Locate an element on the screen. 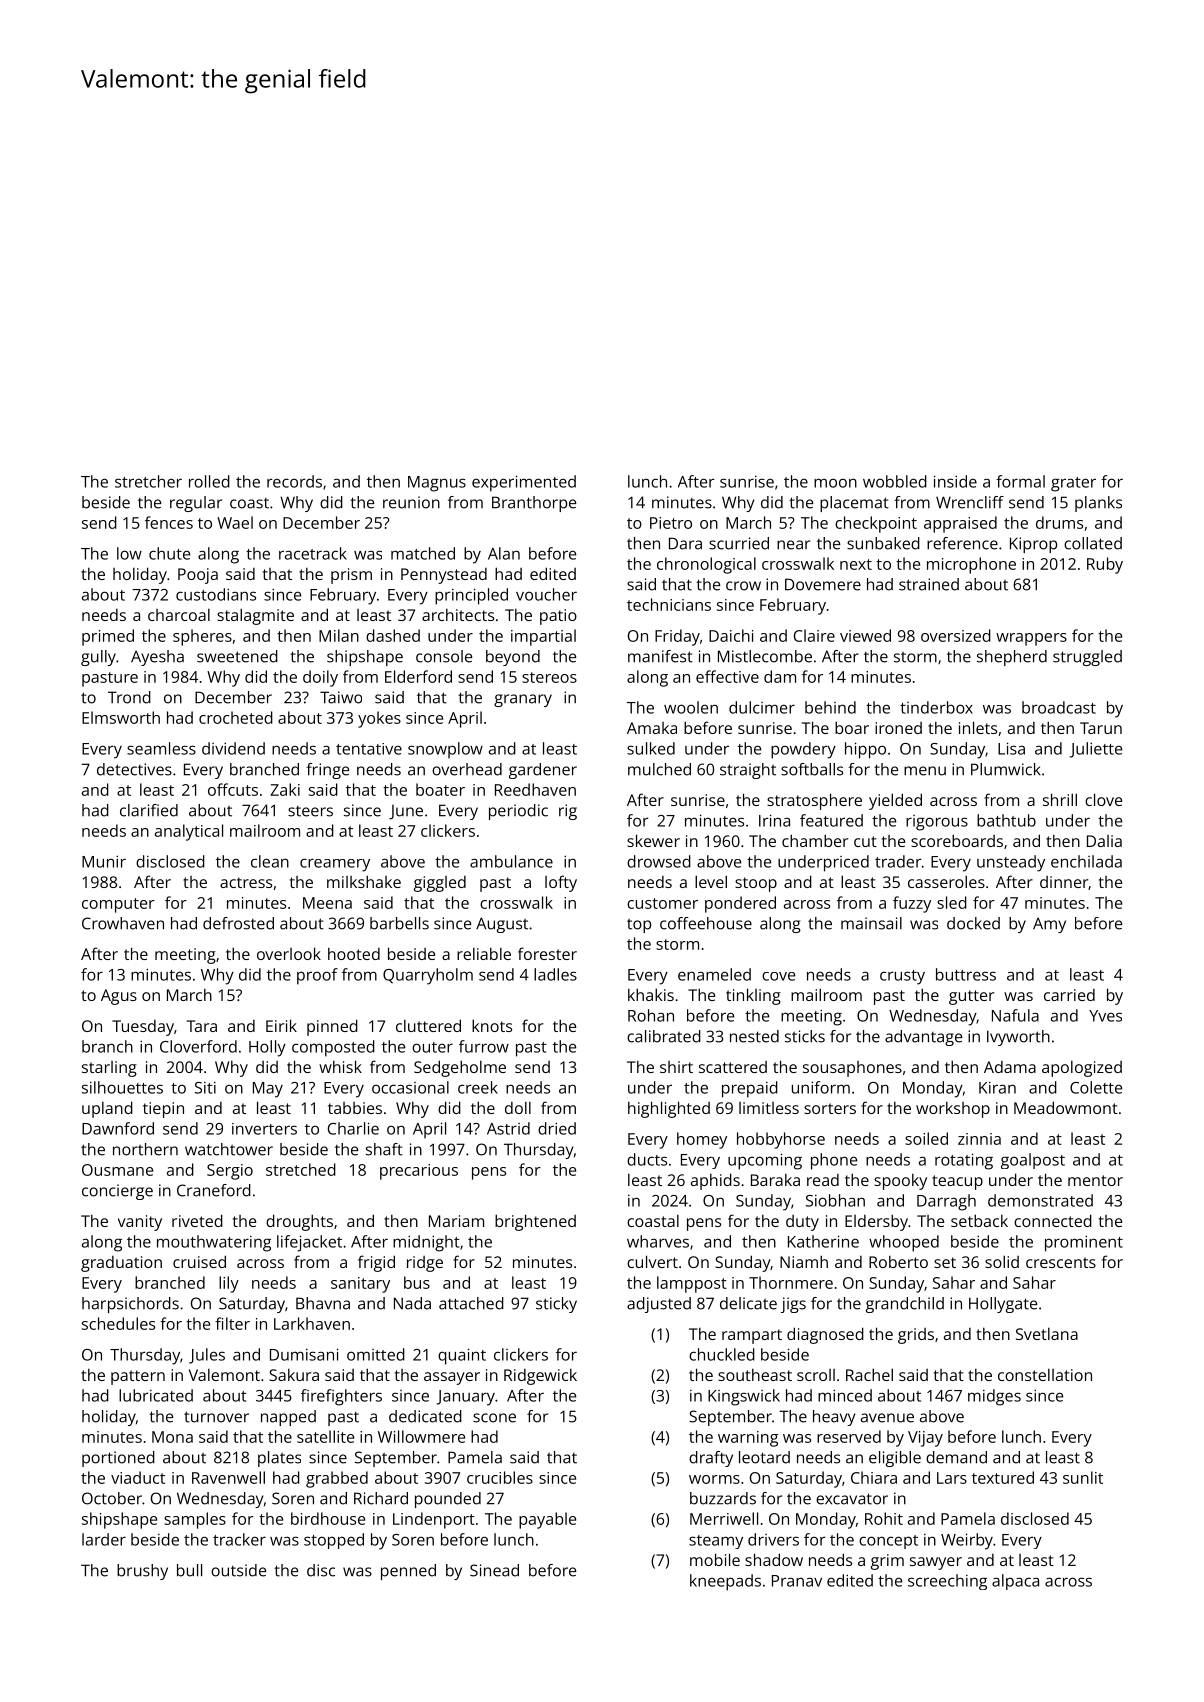 The width and height of the screenshot is (1204, 1702). calibrated is located at coordinates (664, 1036).
